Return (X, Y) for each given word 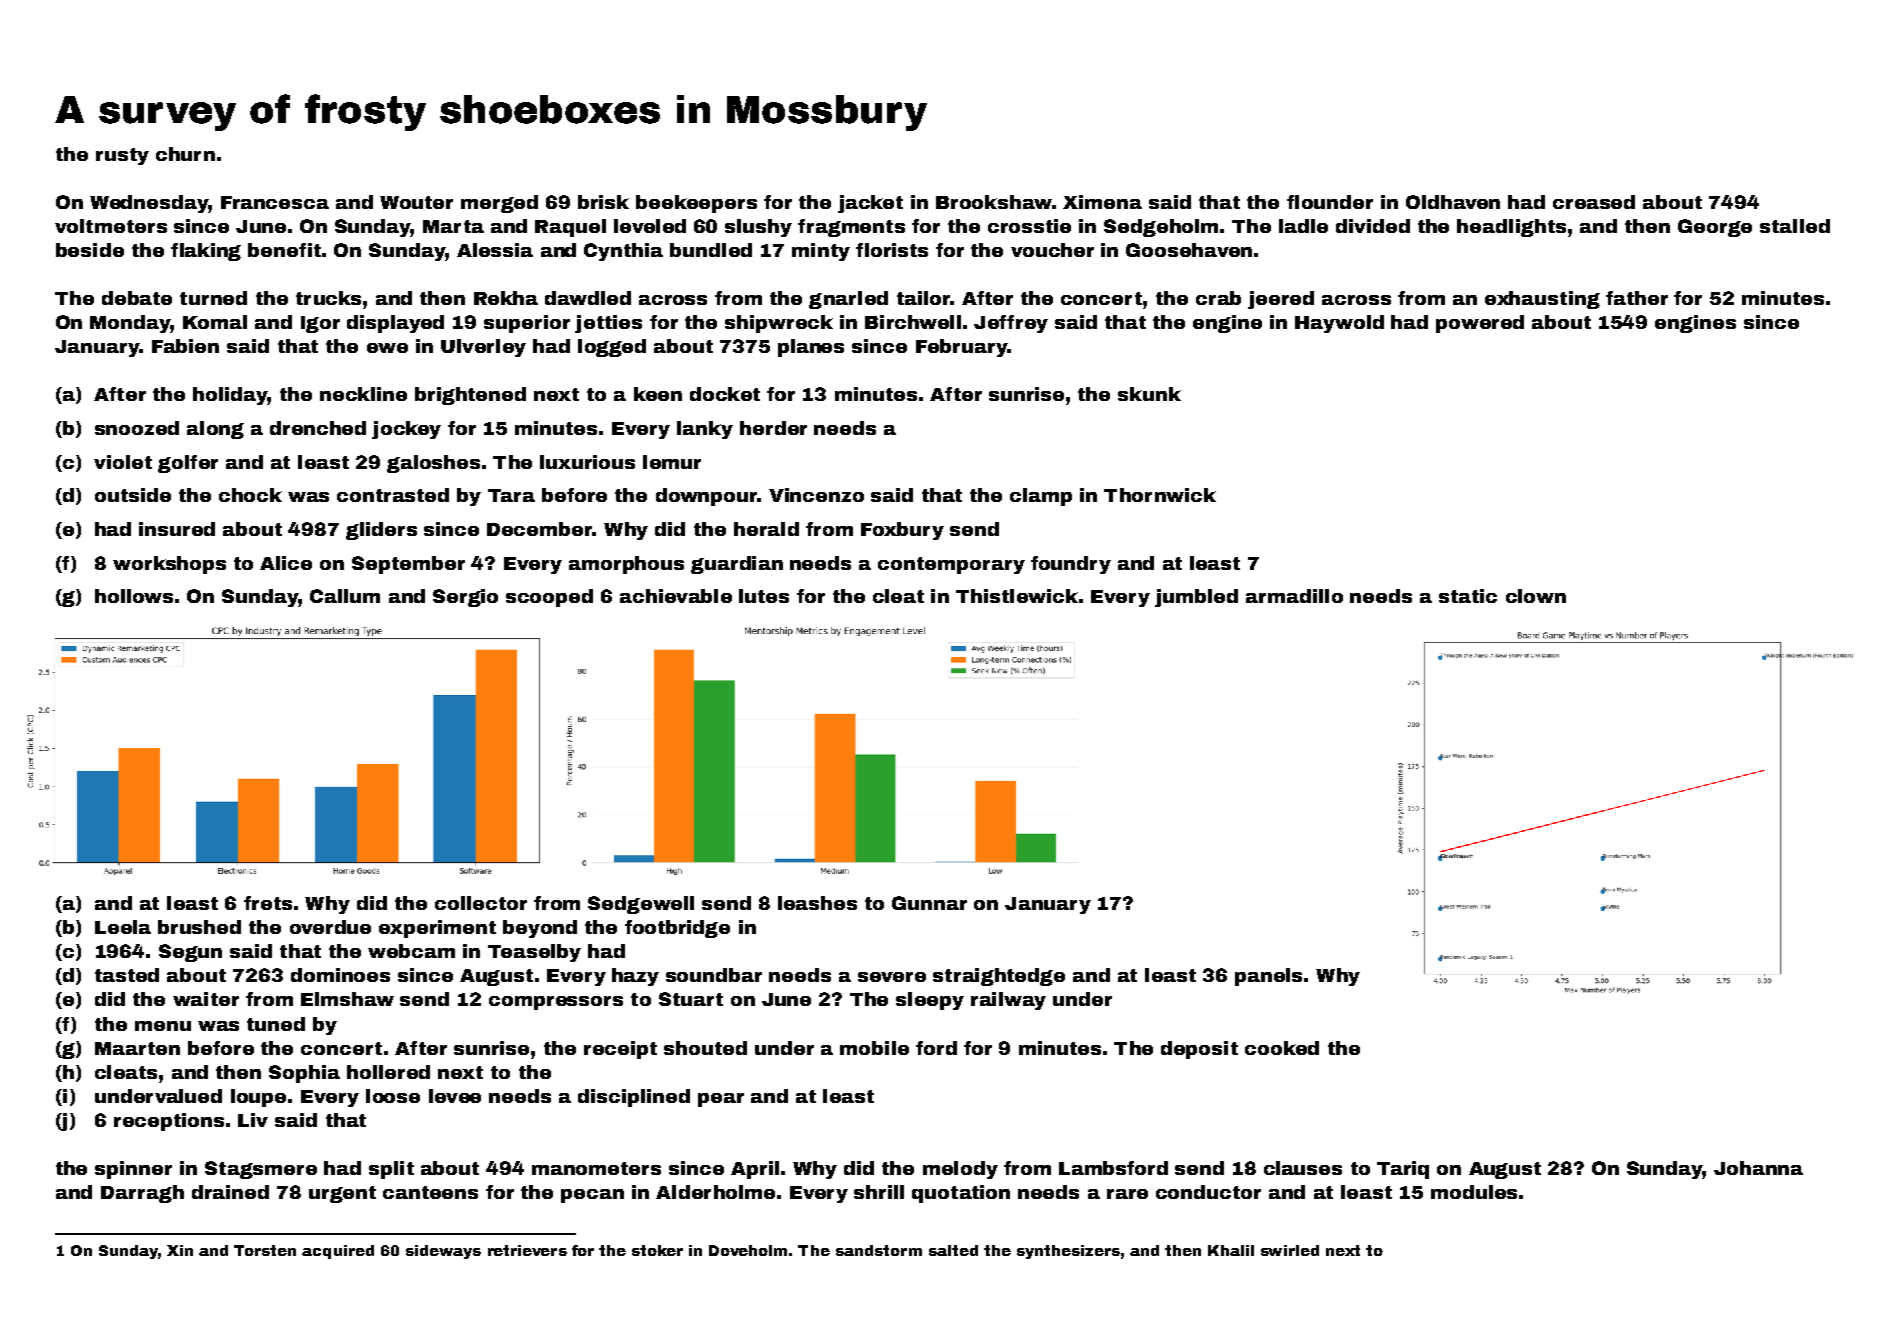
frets (268, 903)
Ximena (1102, 202)
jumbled (1196, 598)
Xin (180, 1250)
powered (1480, 324)
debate (137, 298)
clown (1536, 596)
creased (1594, 202)
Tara (511, 495)
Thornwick (1160, 495)
